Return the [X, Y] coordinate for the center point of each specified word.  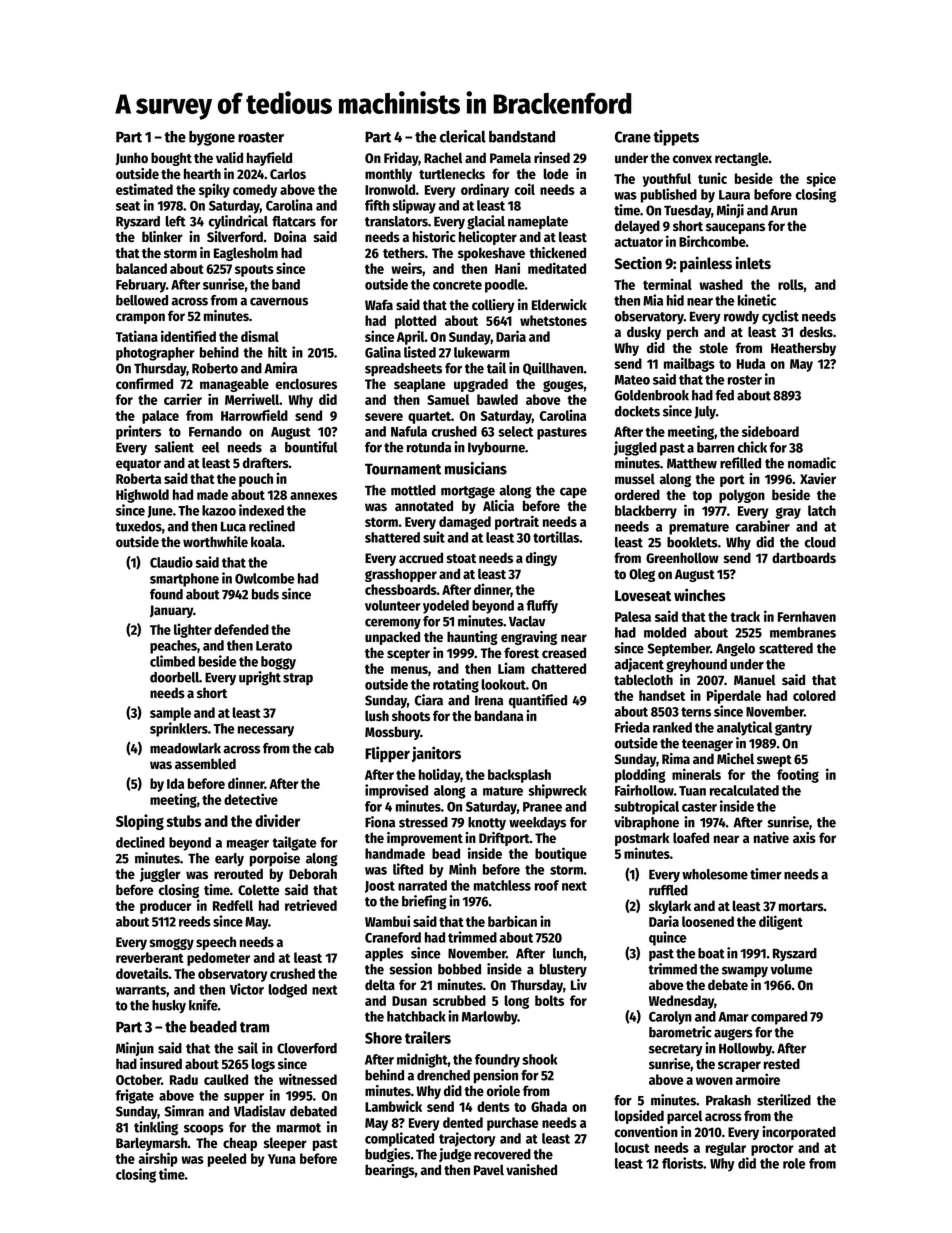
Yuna [282, 1159]
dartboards [804, 557]
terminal [667, 284]
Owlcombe [264, 578]
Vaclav [527, 621]
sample [170, 714]
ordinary [485, 190]
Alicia [498, 505]
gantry [793, 729]
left [175, 221]
